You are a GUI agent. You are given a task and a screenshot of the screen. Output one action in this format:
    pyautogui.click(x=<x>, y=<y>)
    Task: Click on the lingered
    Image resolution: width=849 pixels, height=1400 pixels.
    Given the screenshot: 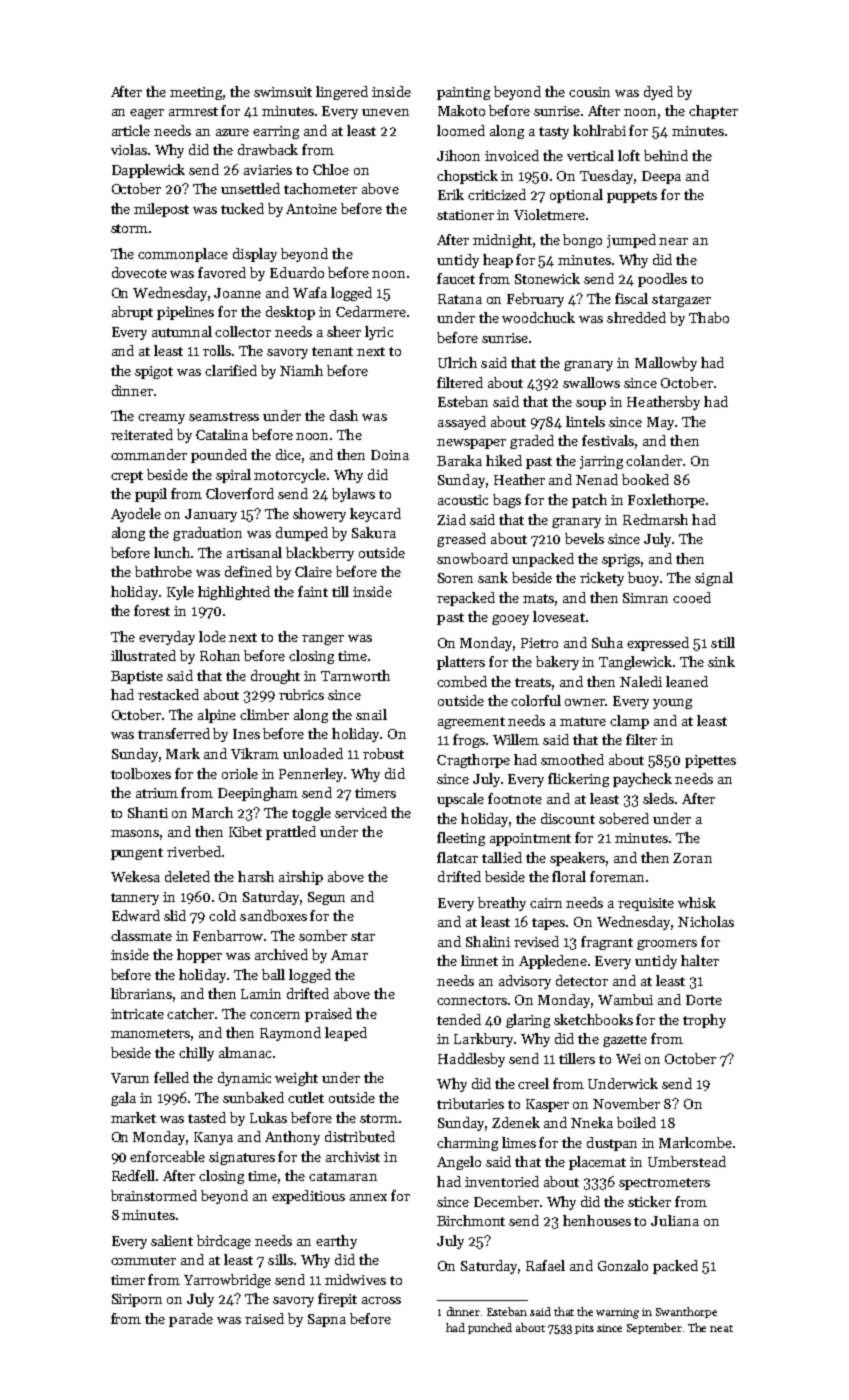 What is the action you would take?
    pyautogui.click(x=342, y=93)
